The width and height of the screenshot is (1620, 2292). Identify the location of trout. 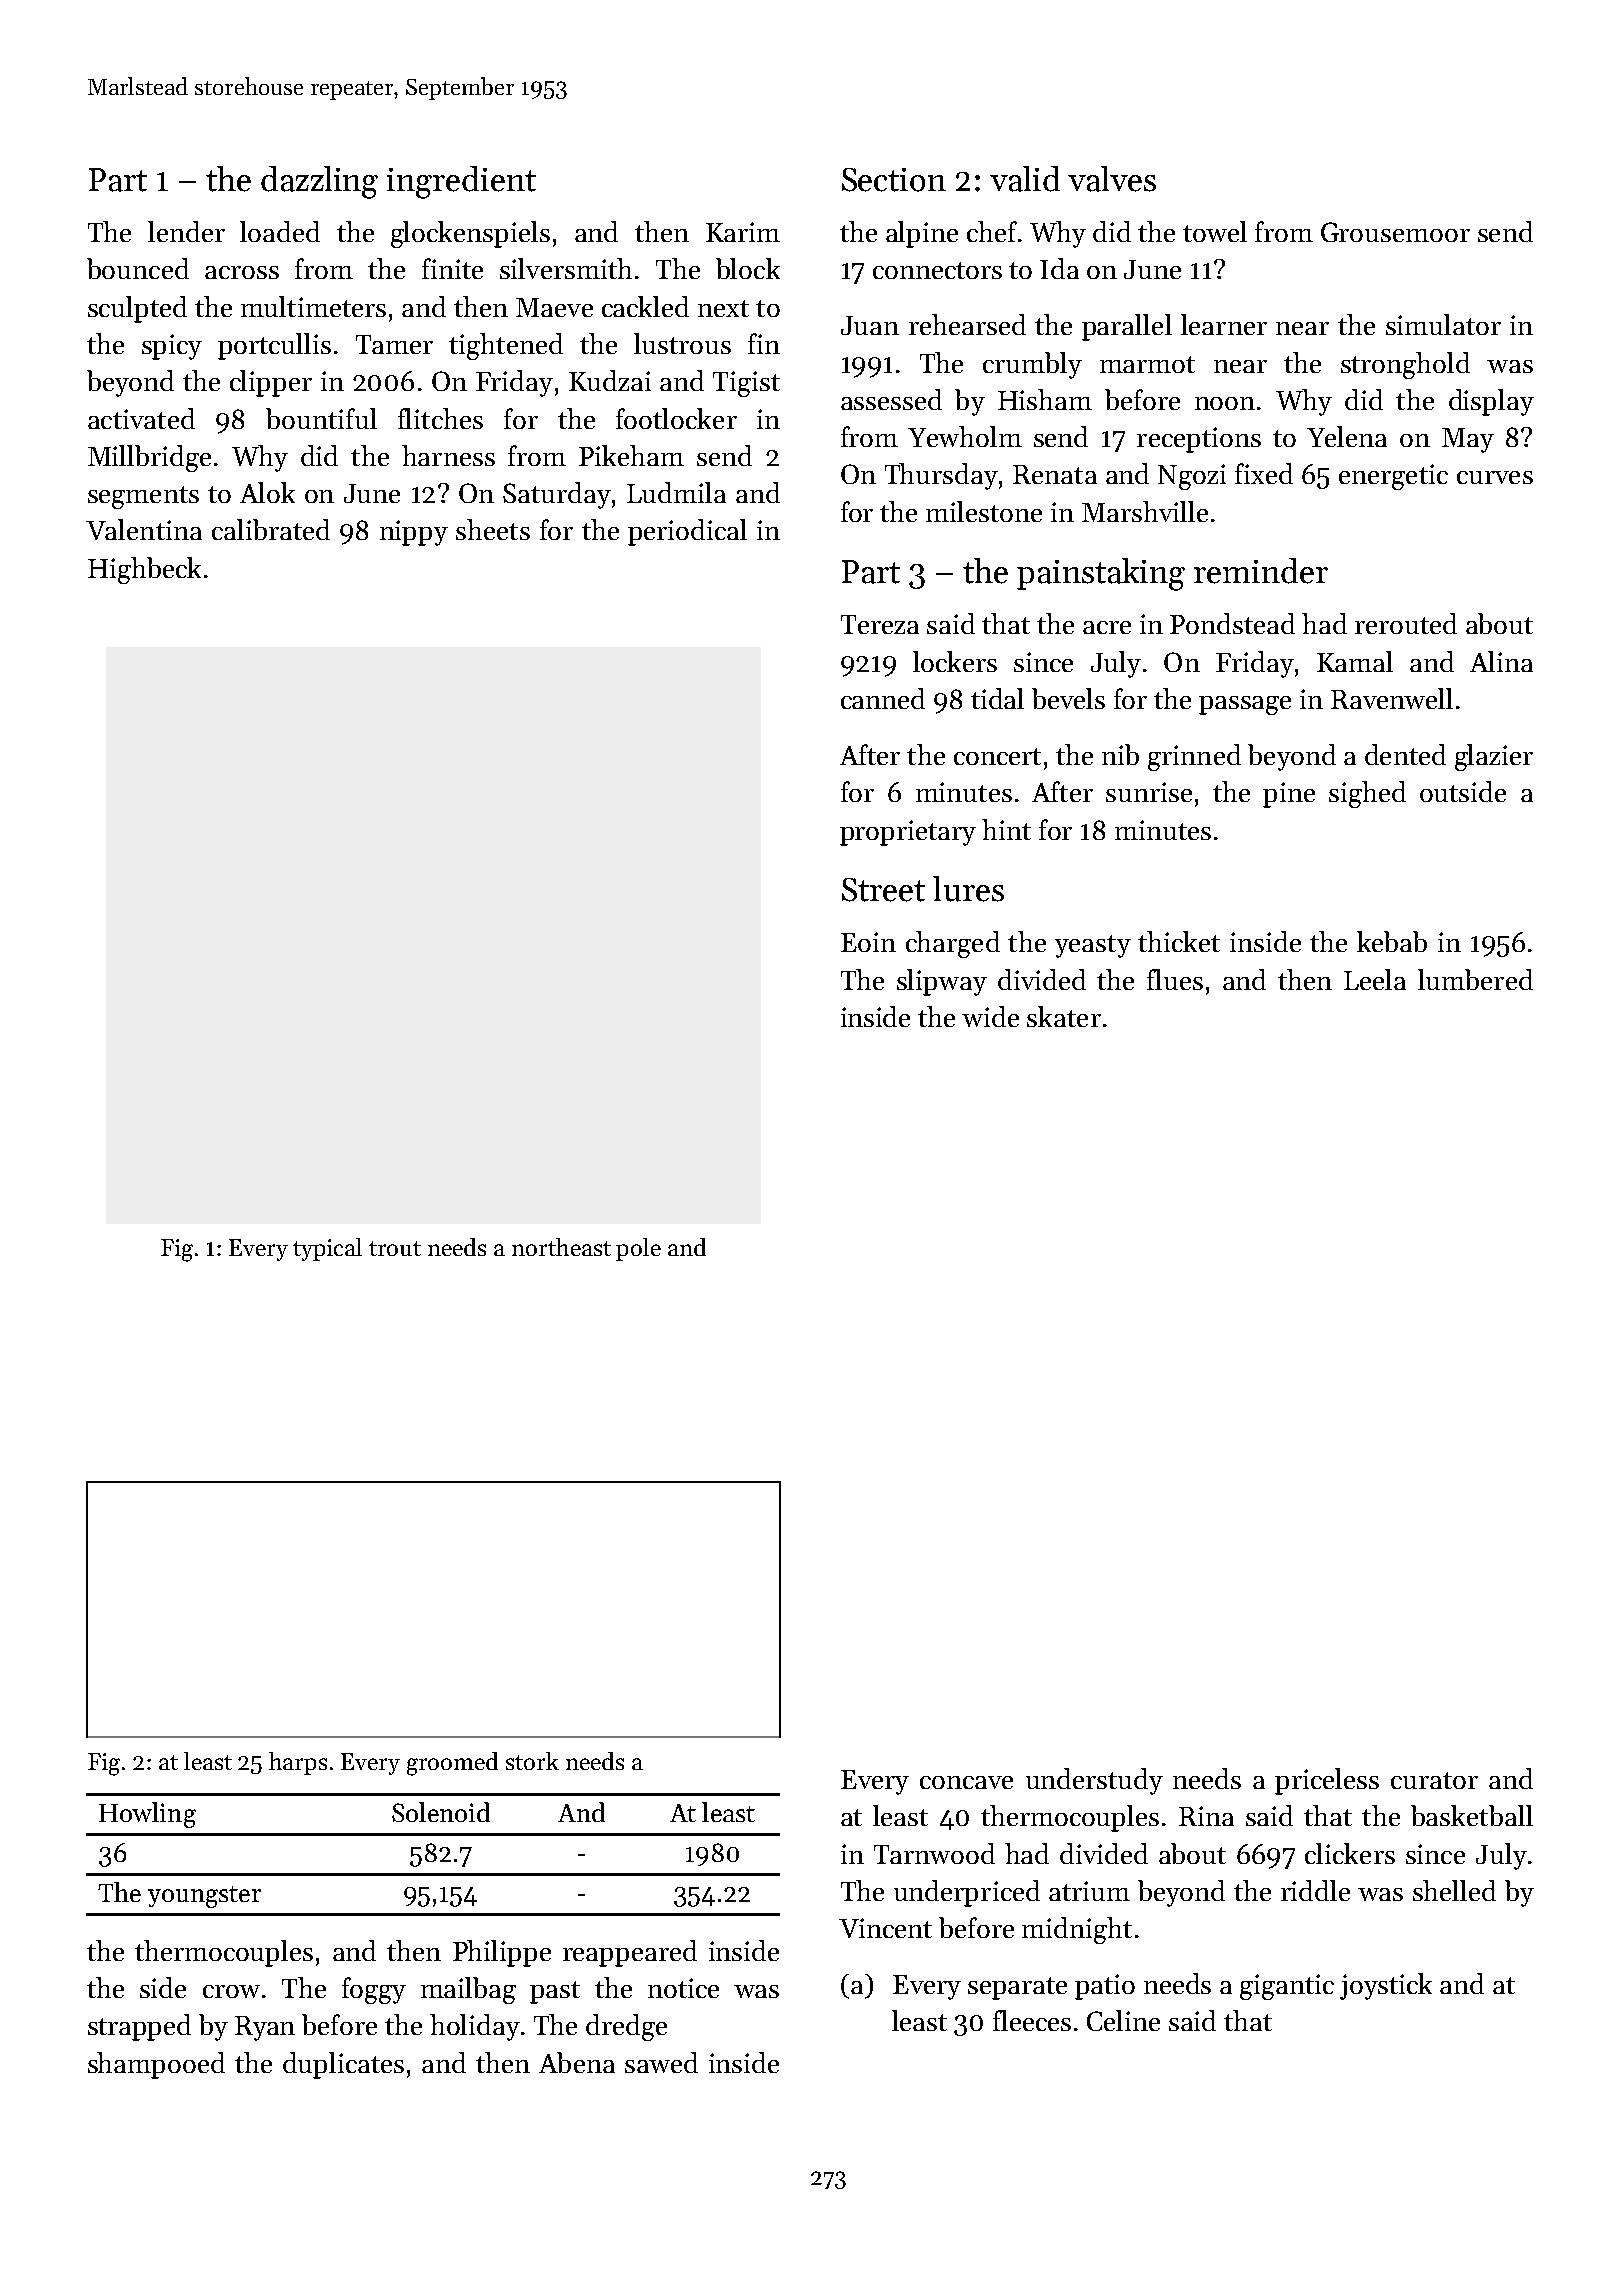
(395, 1248).
